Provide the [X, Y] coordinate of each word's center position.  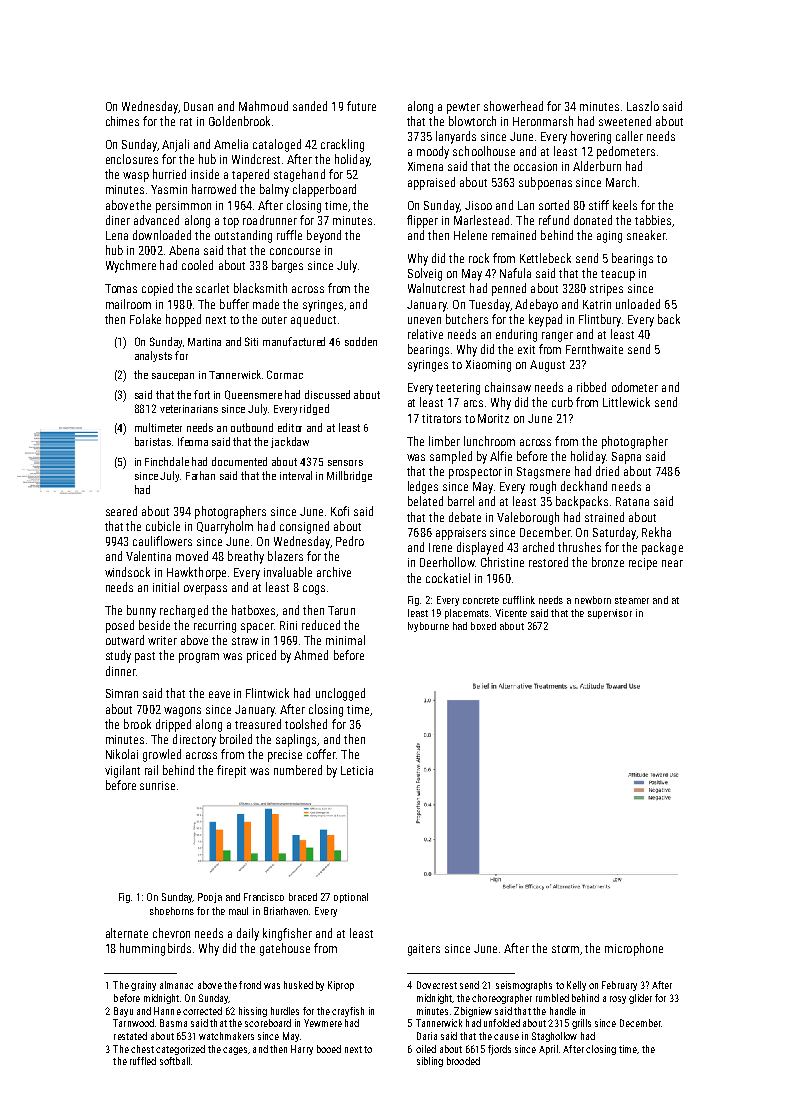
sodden [361, 341]
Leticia [357, 770]
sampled [451, 457]
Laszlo [643, 106]
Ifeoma [193, 441]
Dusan [198, 106]
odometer [635, 387]
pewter [463, 108]
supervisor [610, 614]
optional [351, 898]
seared [121, 511]
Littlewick [626, 402]
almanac [176, 985]
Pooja [210, 898]
